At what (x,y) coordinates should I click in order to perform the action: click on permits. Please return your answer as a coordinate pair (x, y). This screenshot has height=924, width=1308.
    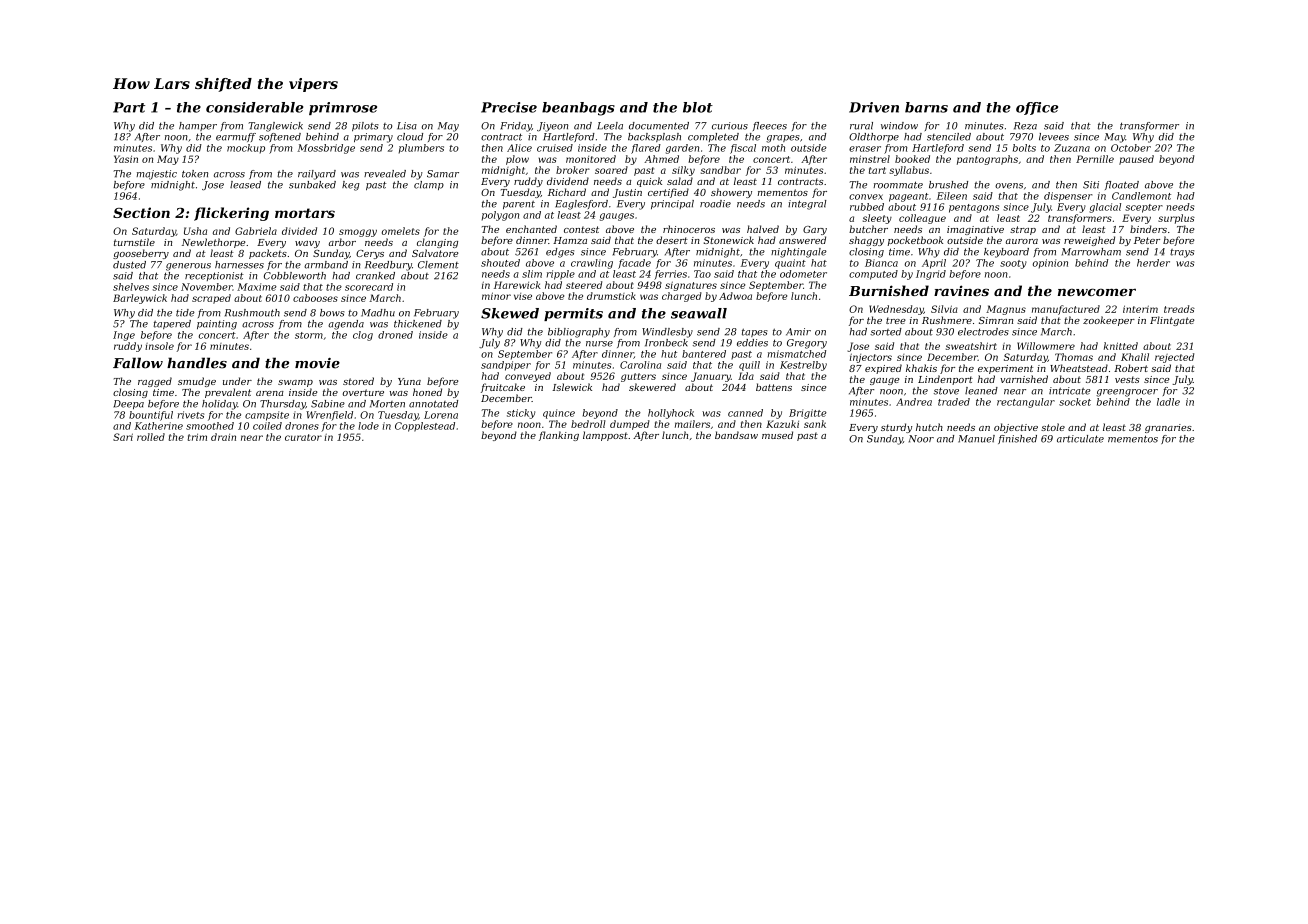
    Looking at the image, I should click on (573, 314).
